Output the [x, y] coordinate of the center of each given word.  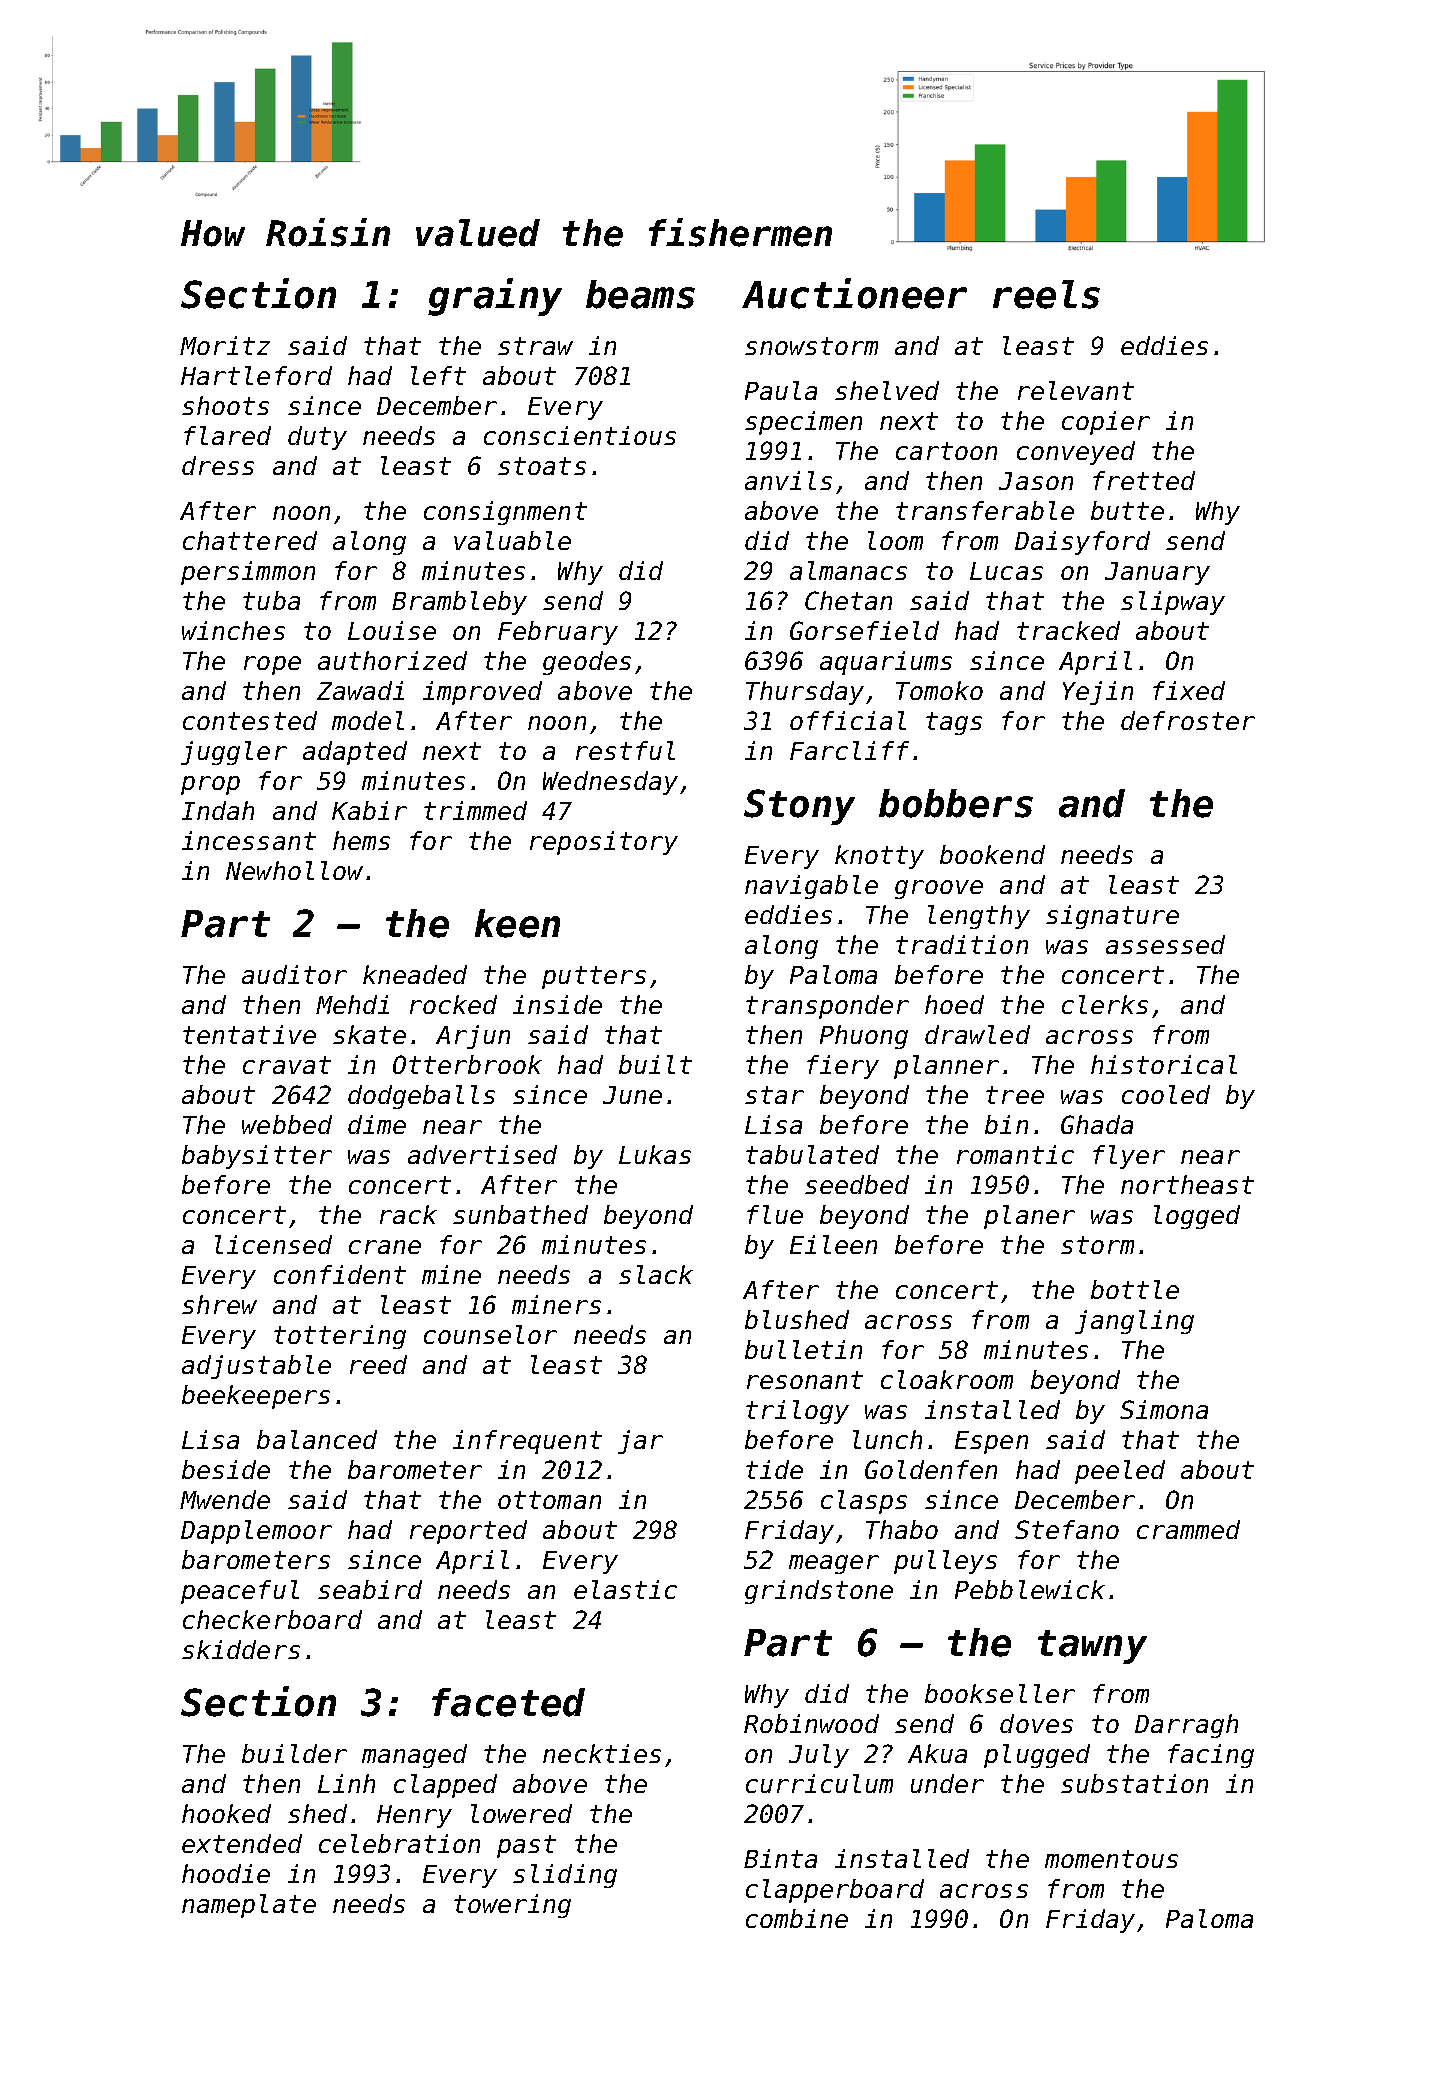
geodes [587, 663]
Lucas [1006, 571]
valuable [512, 540]
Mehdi [352, 1004]
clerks [1105, 1004]
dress [218, 465]
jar [640, 1442]
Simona [1164, 1409]
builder [294, 1753]
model [368, 720]
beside [226, 1469]
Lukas [655, 1154]
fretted [1144, 480]
